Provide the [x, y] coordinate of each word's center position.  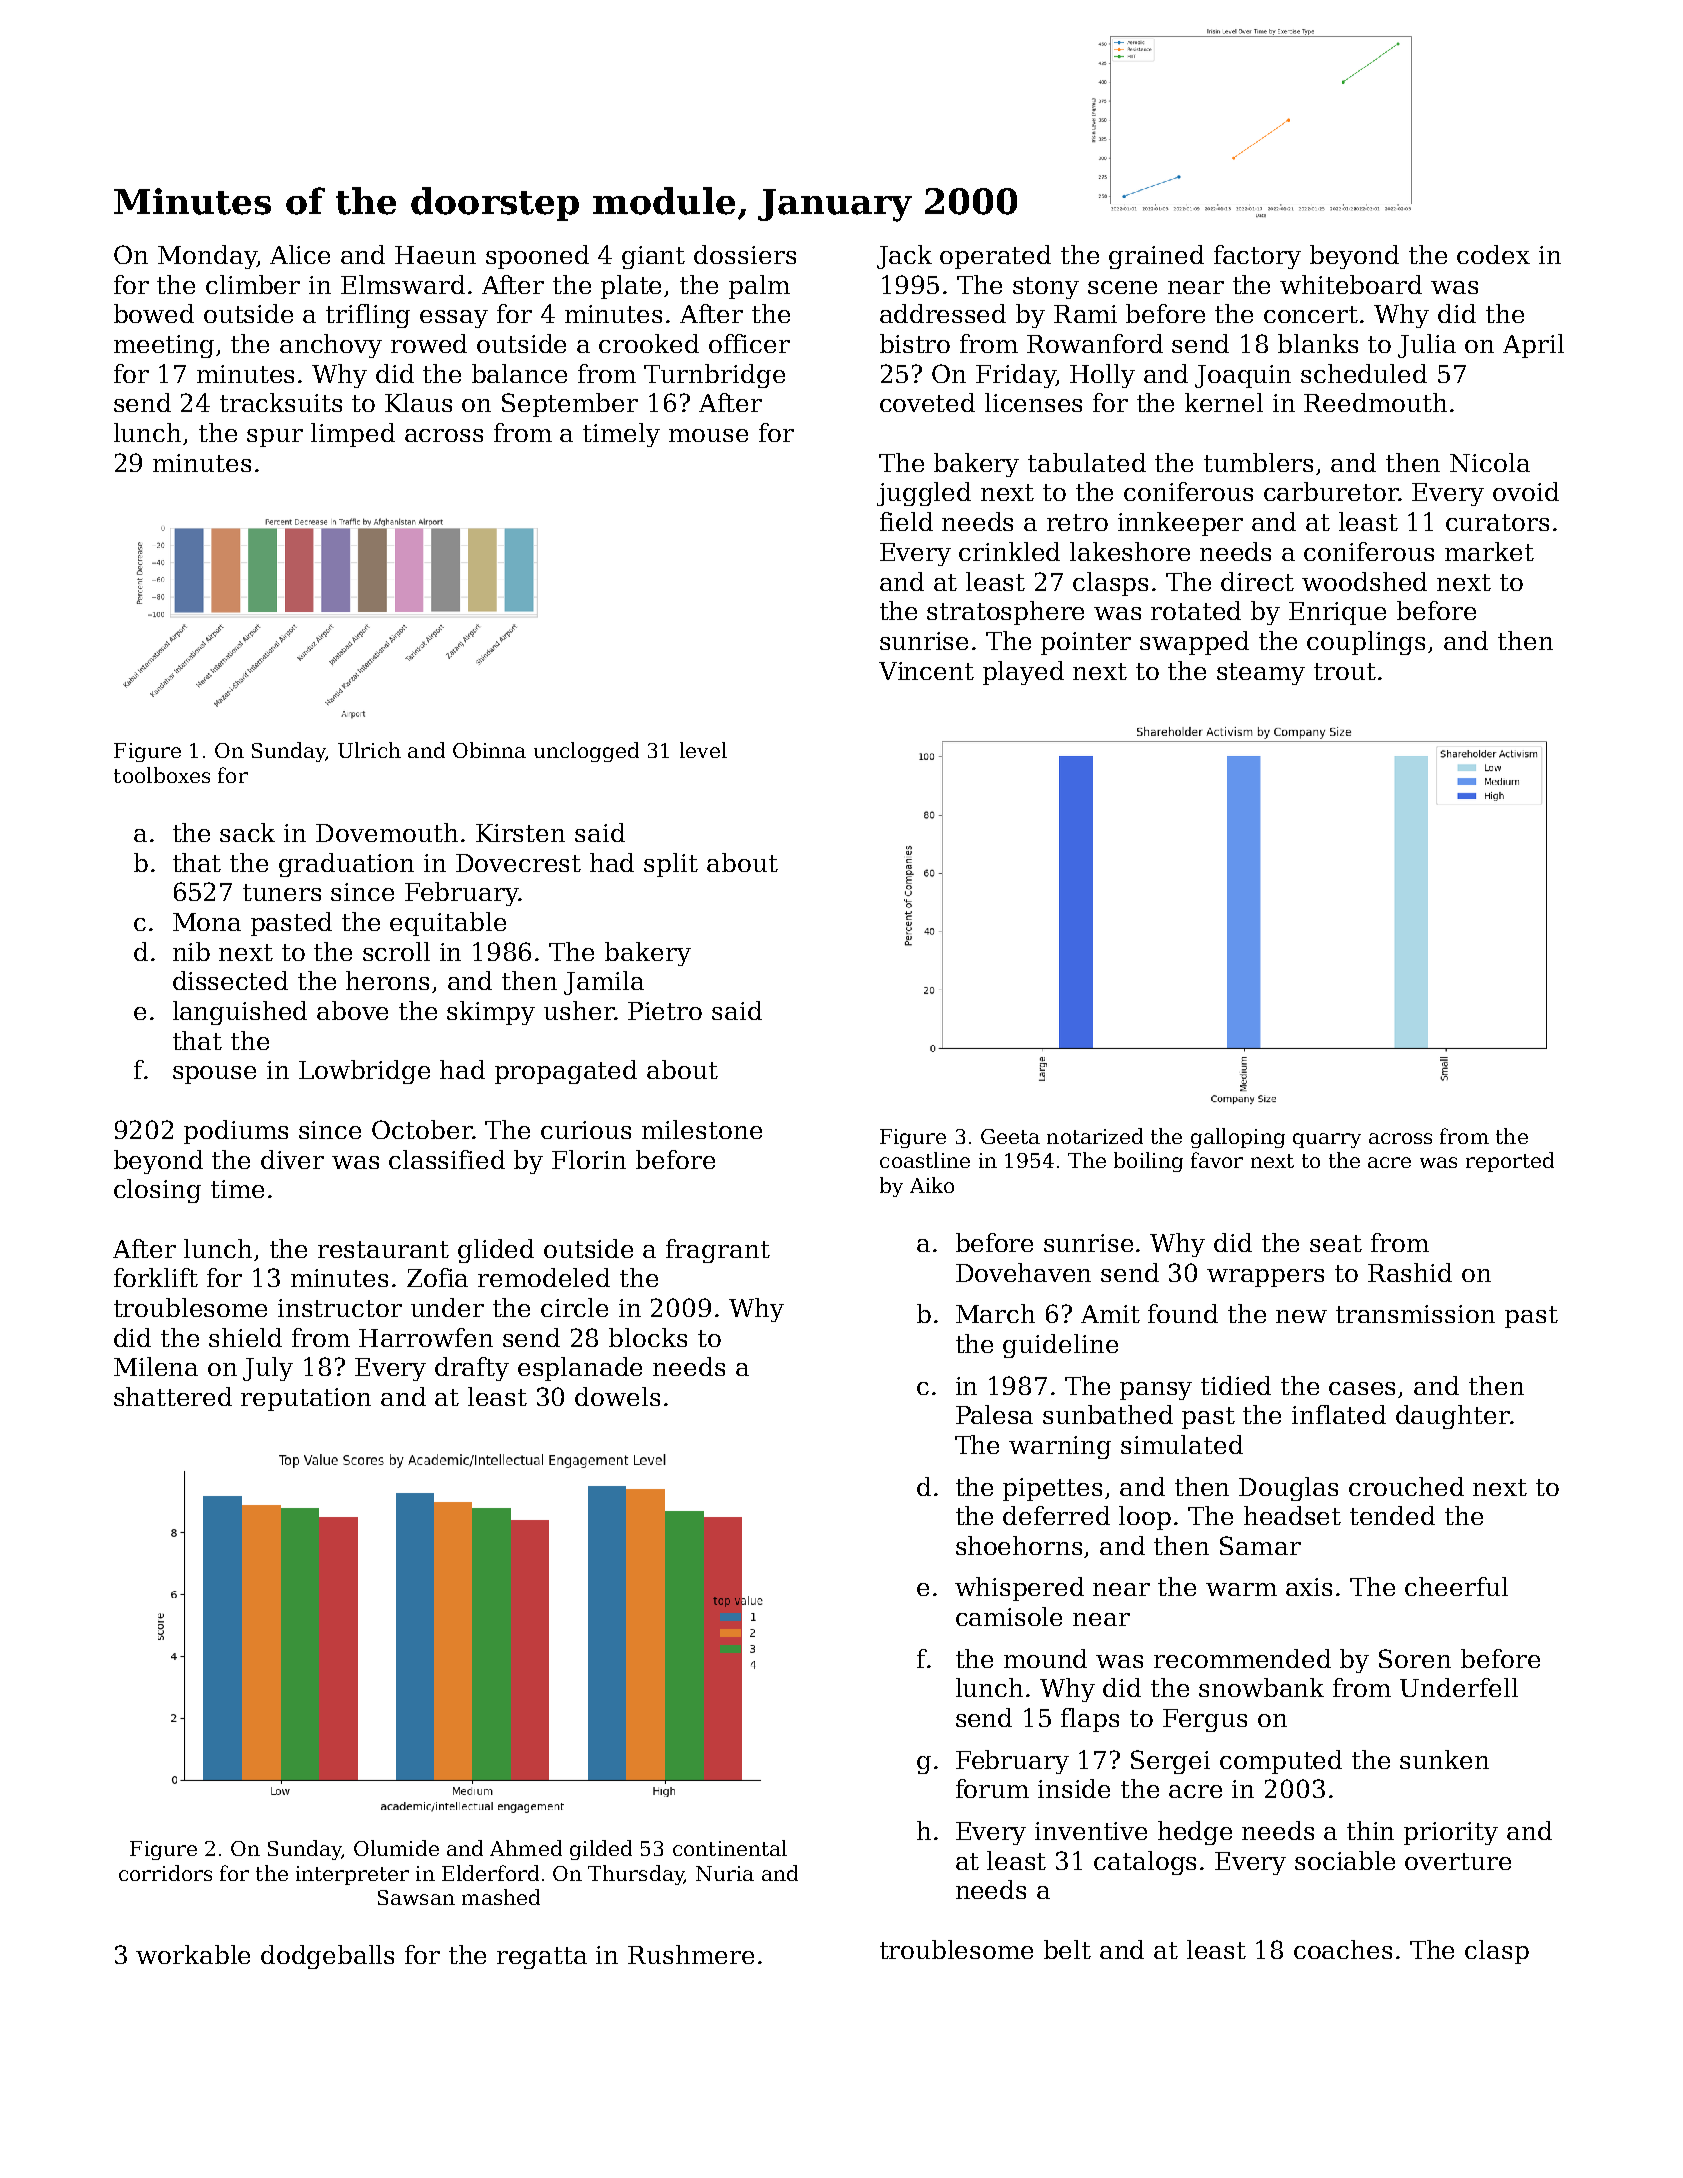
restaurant [383, 1249]
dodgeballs [327, 1957]
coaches [1343, 1949]
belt [1067, 1949]
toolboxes [162, 775]
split [671, 865]
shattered [173, 1396]
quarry [1327, 1140]
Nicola [1490, 462]
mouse [708, 435]
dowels [617, 1396]
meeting [164, 346]
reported [1510, 1162]
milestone [702, 1129]
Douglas [1288, 1489]
